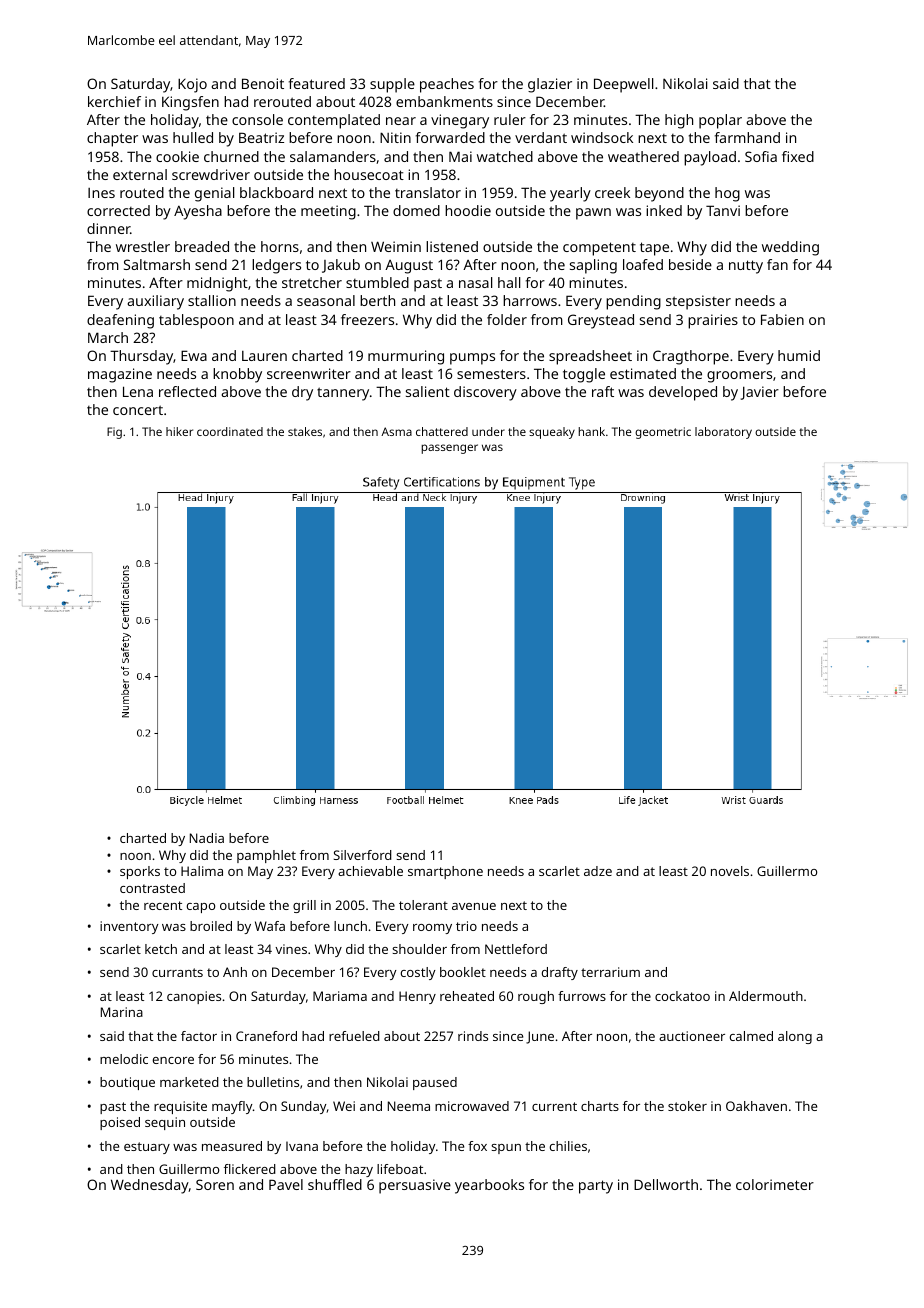 The height and width of the screenshot is (1308, 924). Describe the element at coordinates (266, 856) in the screenshot. I see `pamphlet` at that location.
